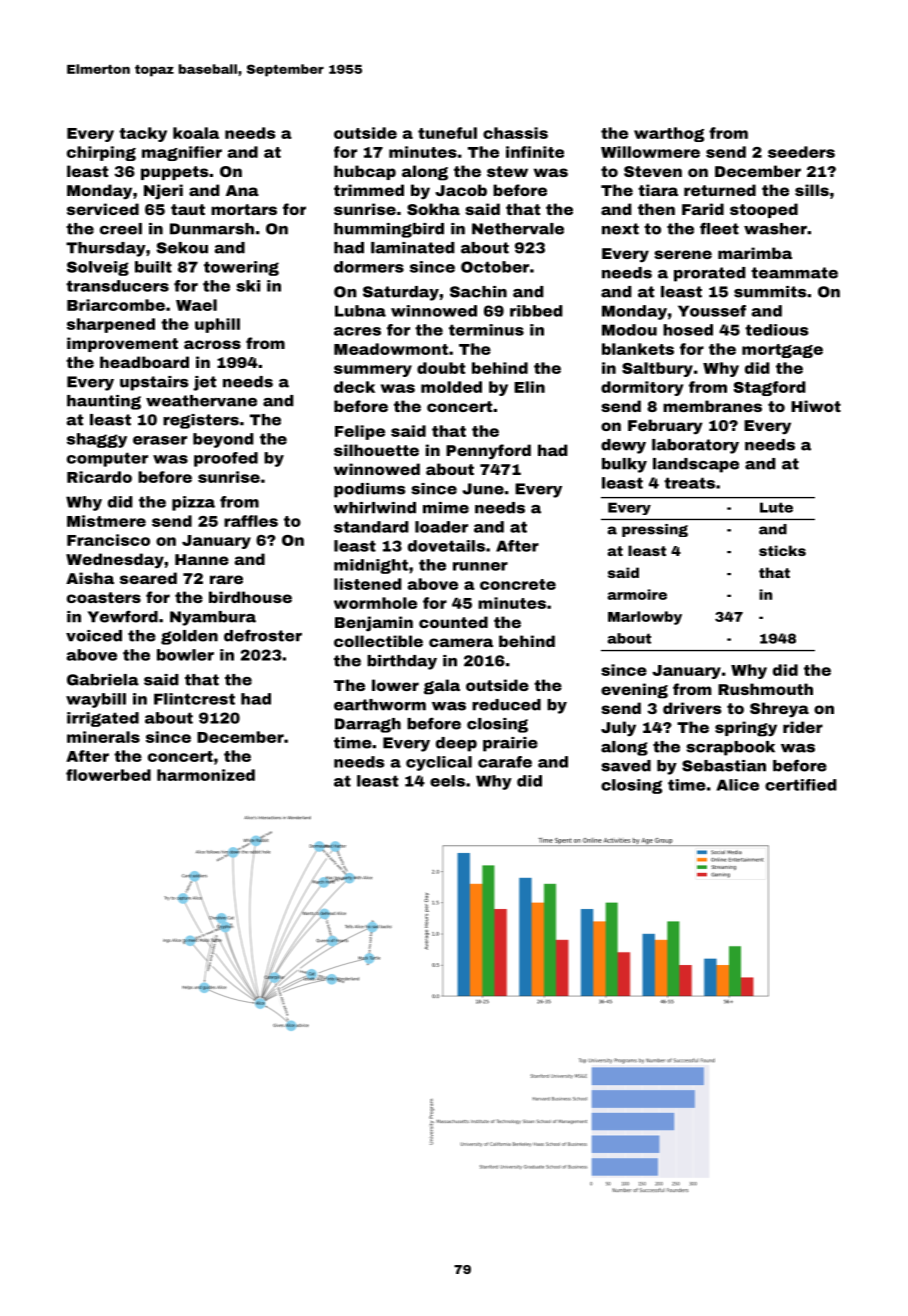 This page has height=1316, width=908. What do you see at coordinates (782, 550) in the page?
I see `sticks` at bounding box center [782, 550].
